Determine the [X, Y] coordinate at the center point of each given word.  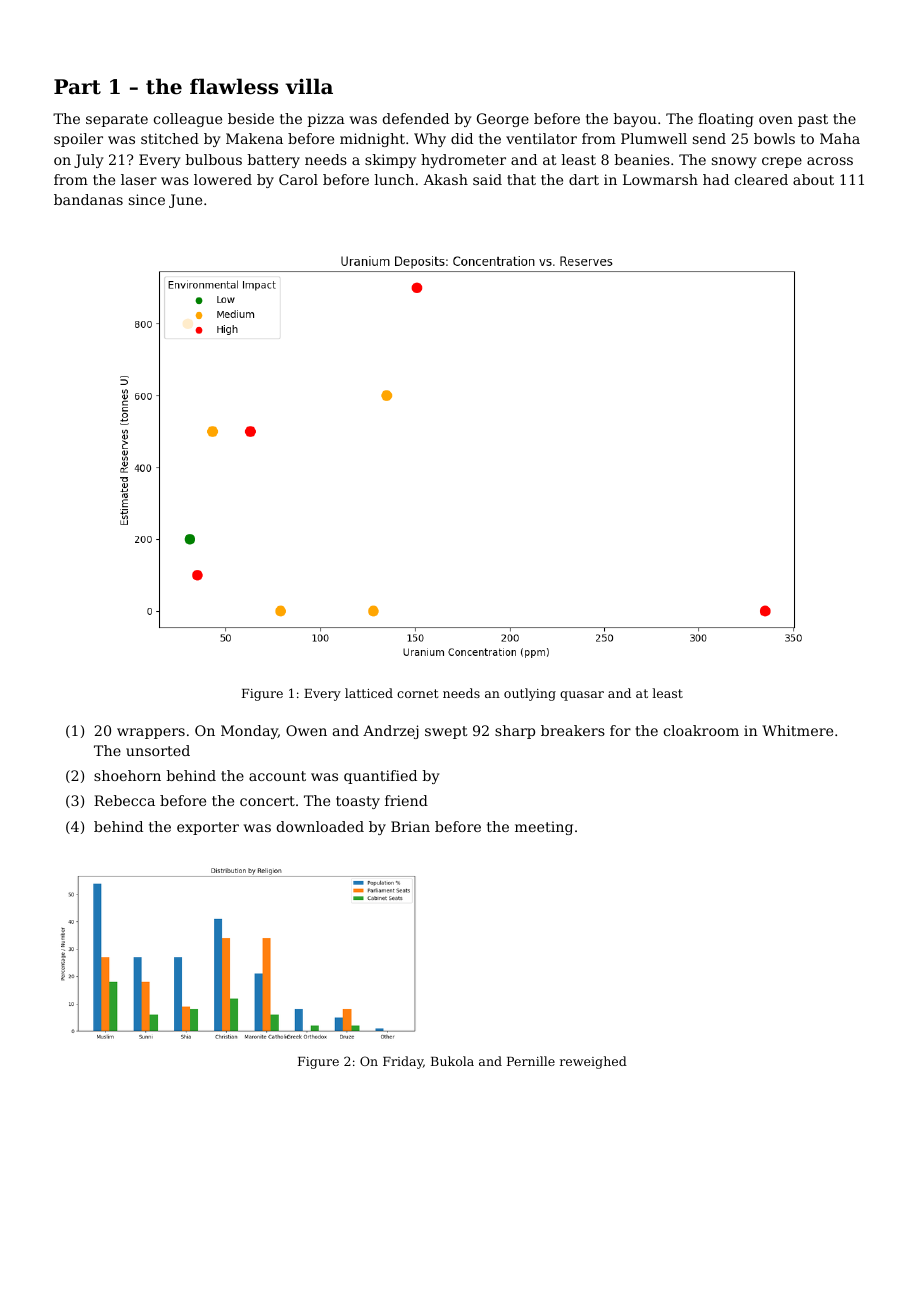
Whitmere [797, 730]
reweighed [593, 1062]
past [813, 120]
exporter [208, 828]
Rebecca [124, 800]
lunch [394, 179]
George [503, 120]
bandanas [88, 199]
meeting [544, 828]
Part [77, 87]
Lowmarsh [660, 179]
